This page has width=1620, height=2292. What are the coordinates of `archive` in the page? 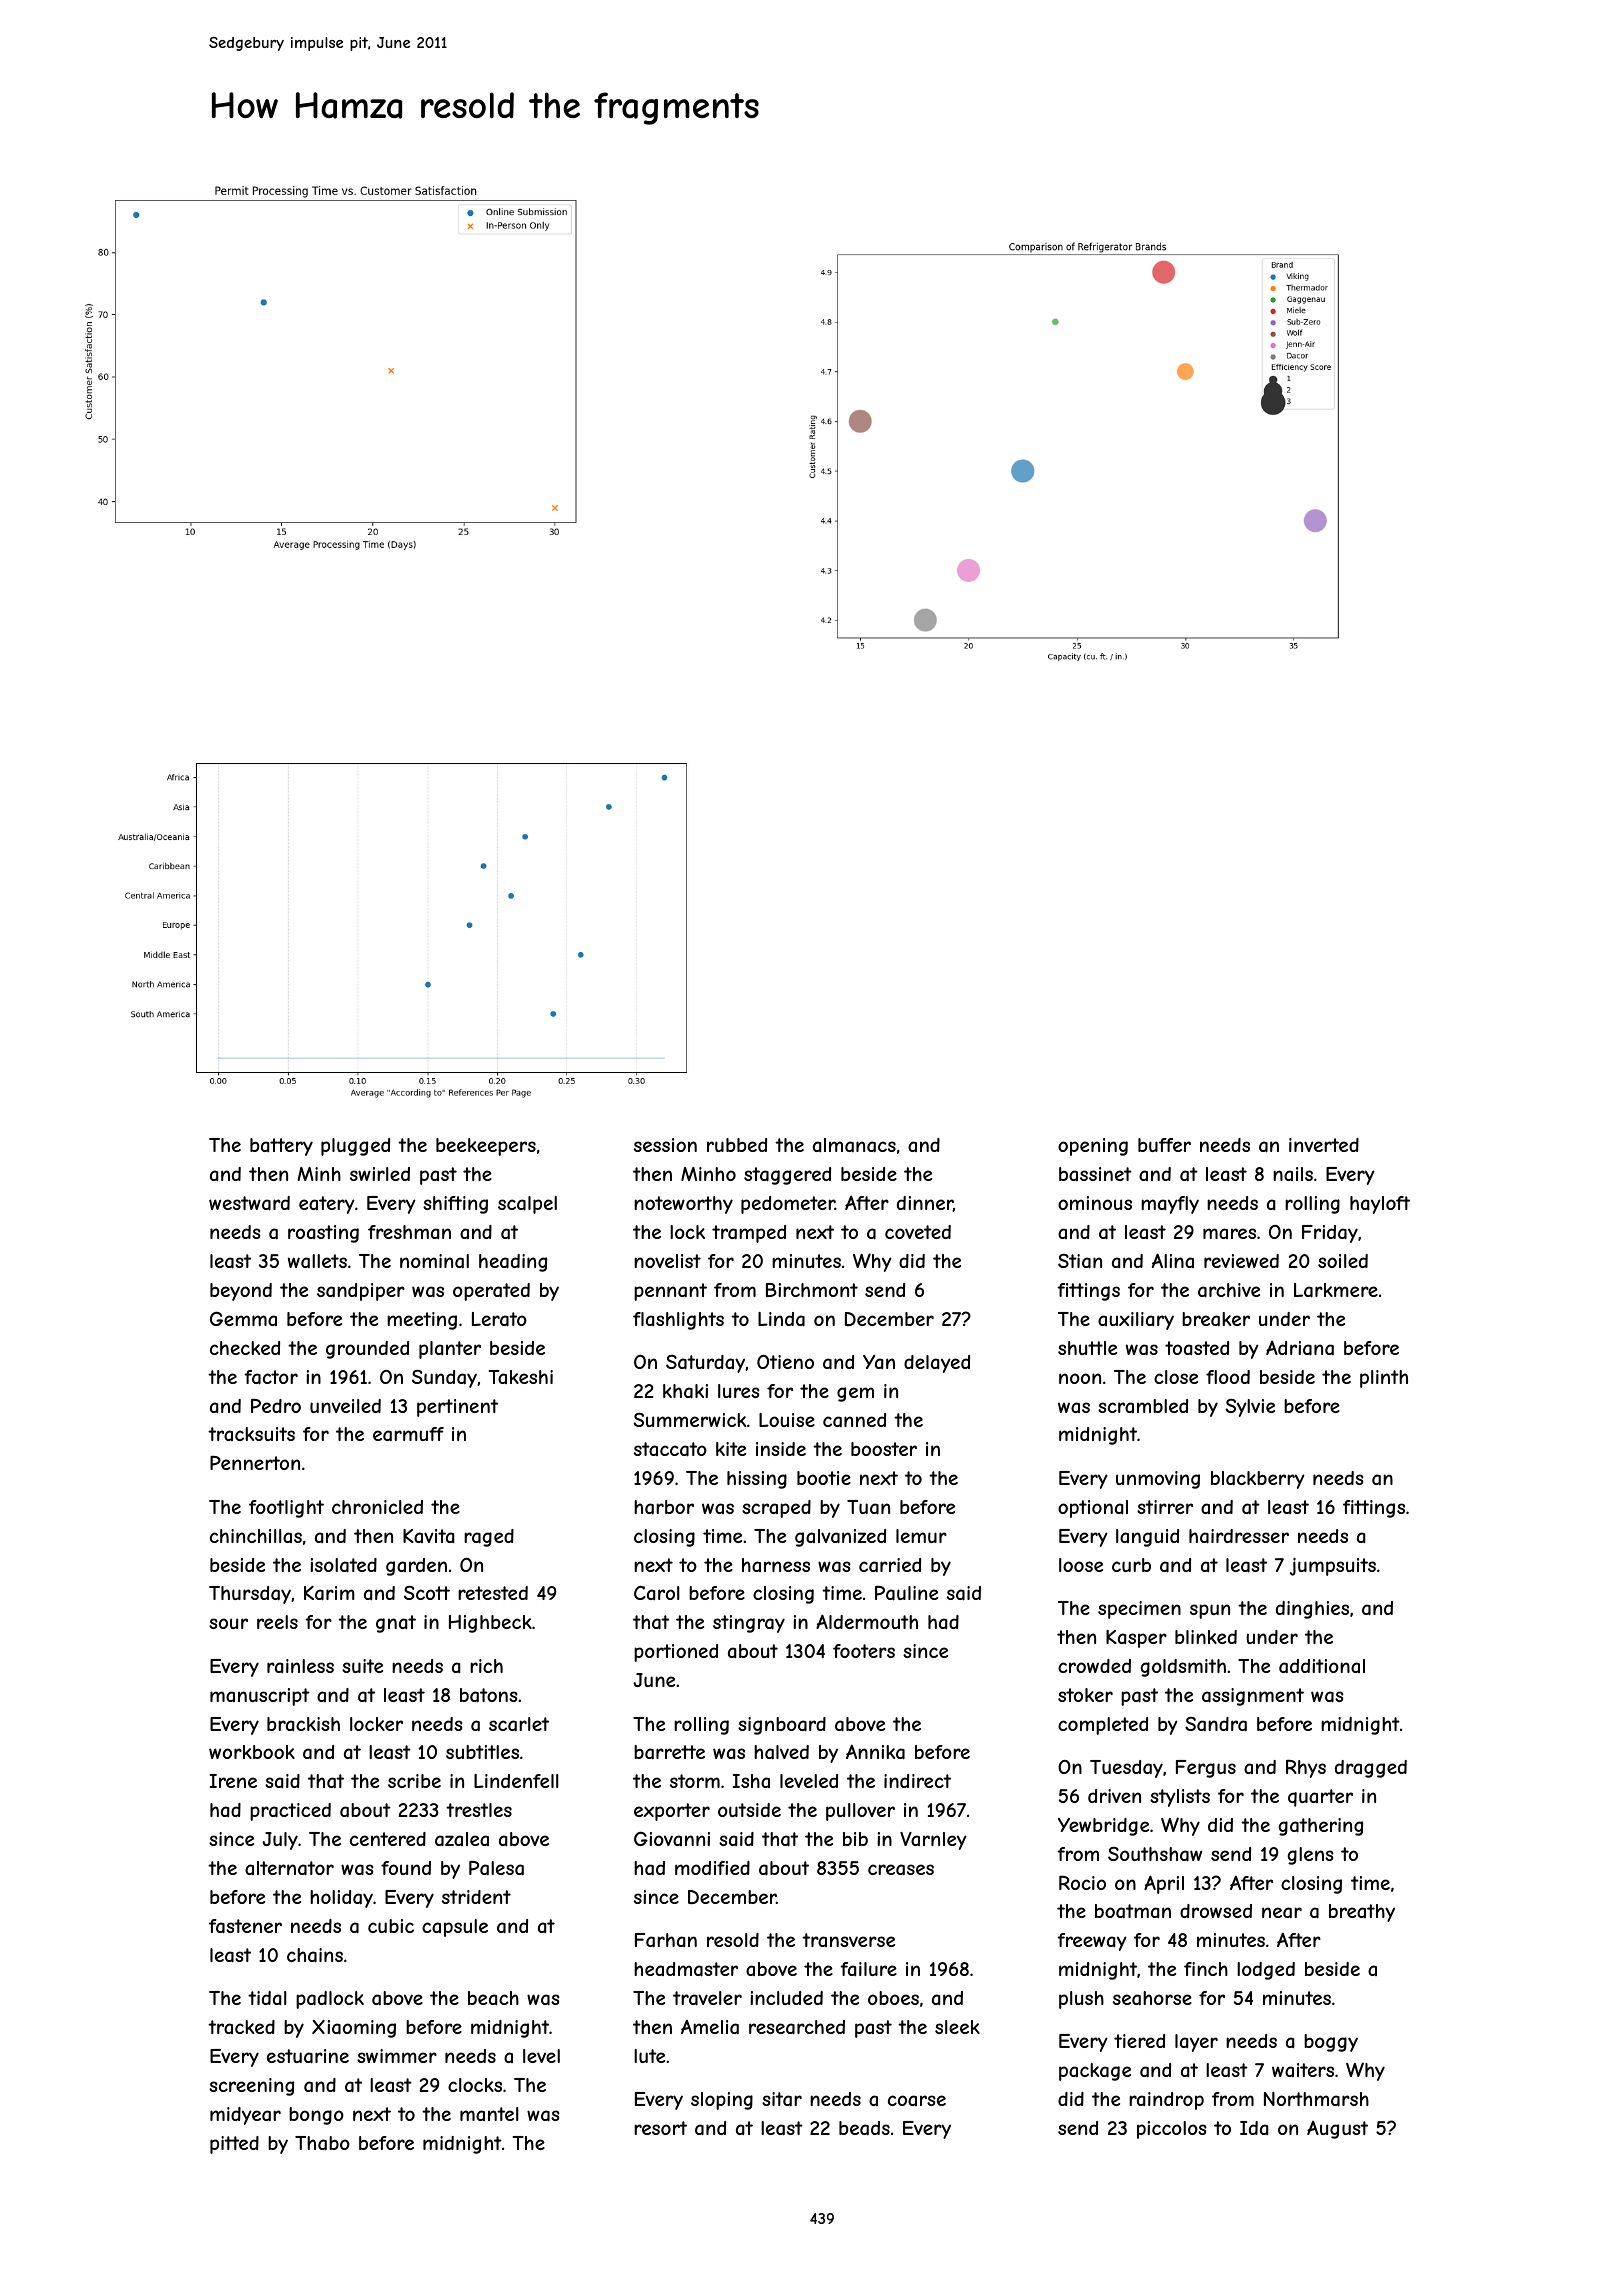 It's located at (1229, 1290).
